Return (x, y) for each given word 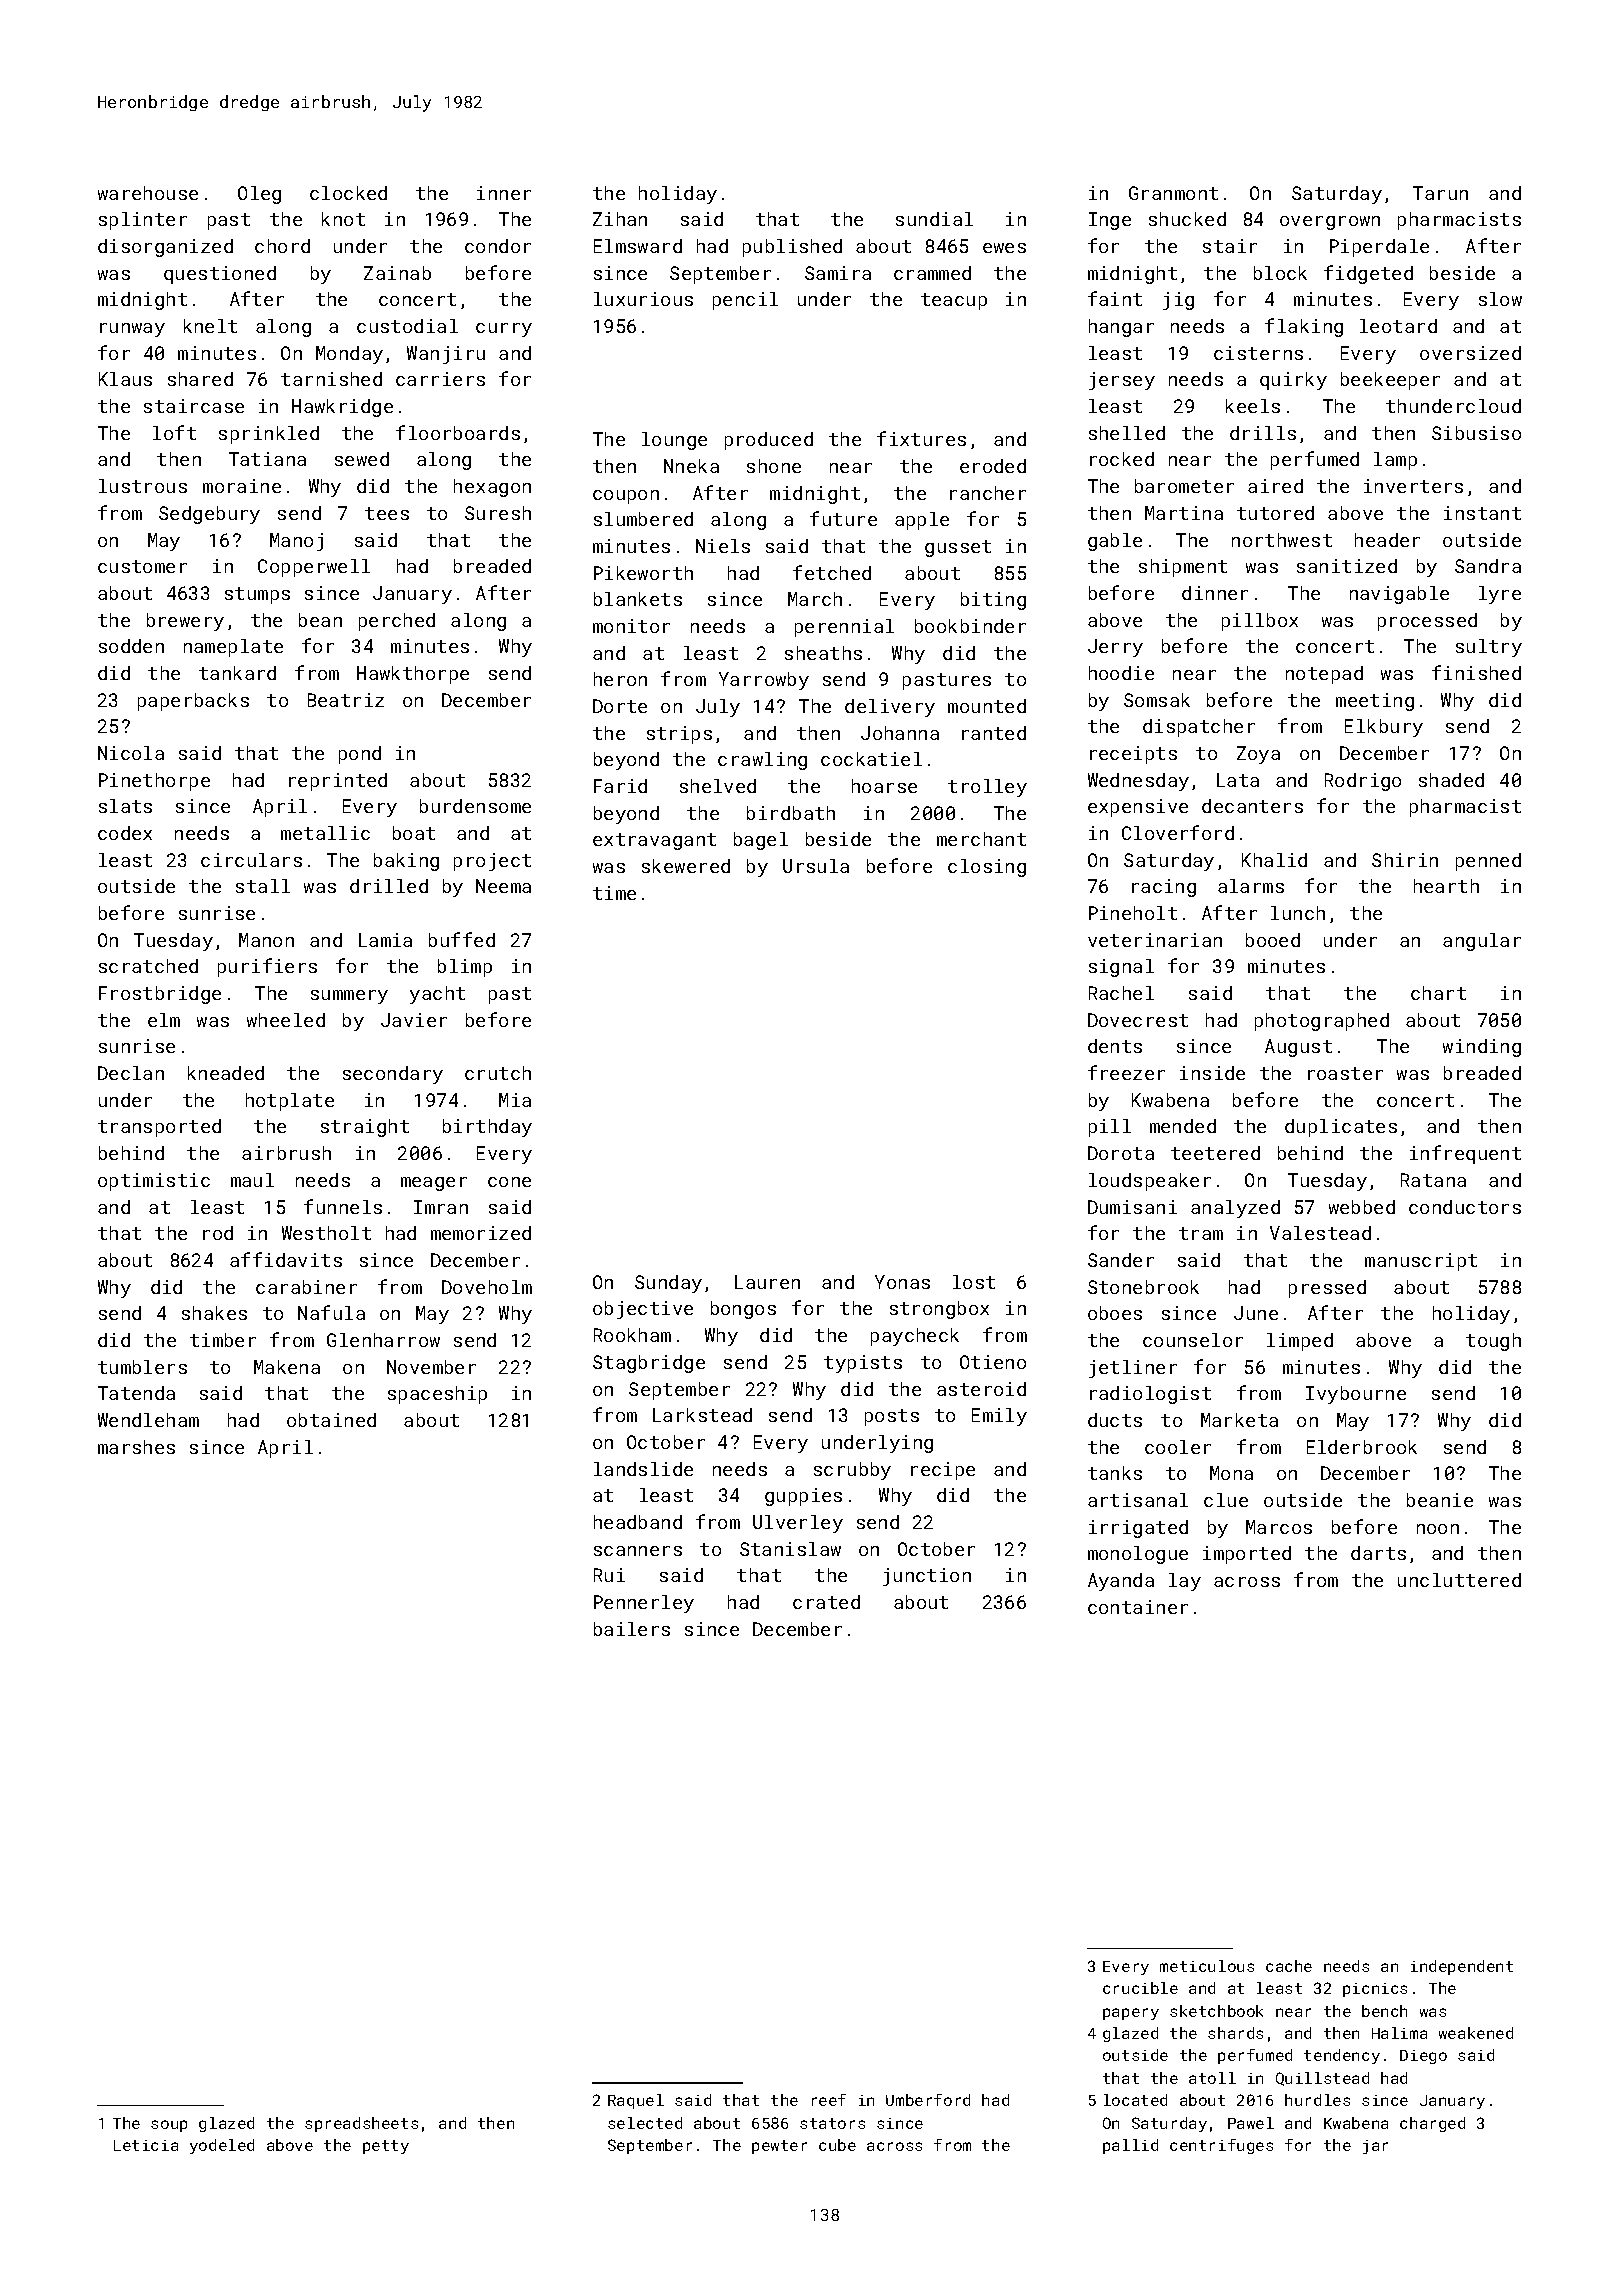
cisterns (1258, 353)
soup (169, 2126)
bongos (743, 1310)
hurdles (1317, 2100)
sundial (934, 219)
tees (387, 513)
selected (645, 2123)
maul (252, 1180)
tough (1493, 1342)
